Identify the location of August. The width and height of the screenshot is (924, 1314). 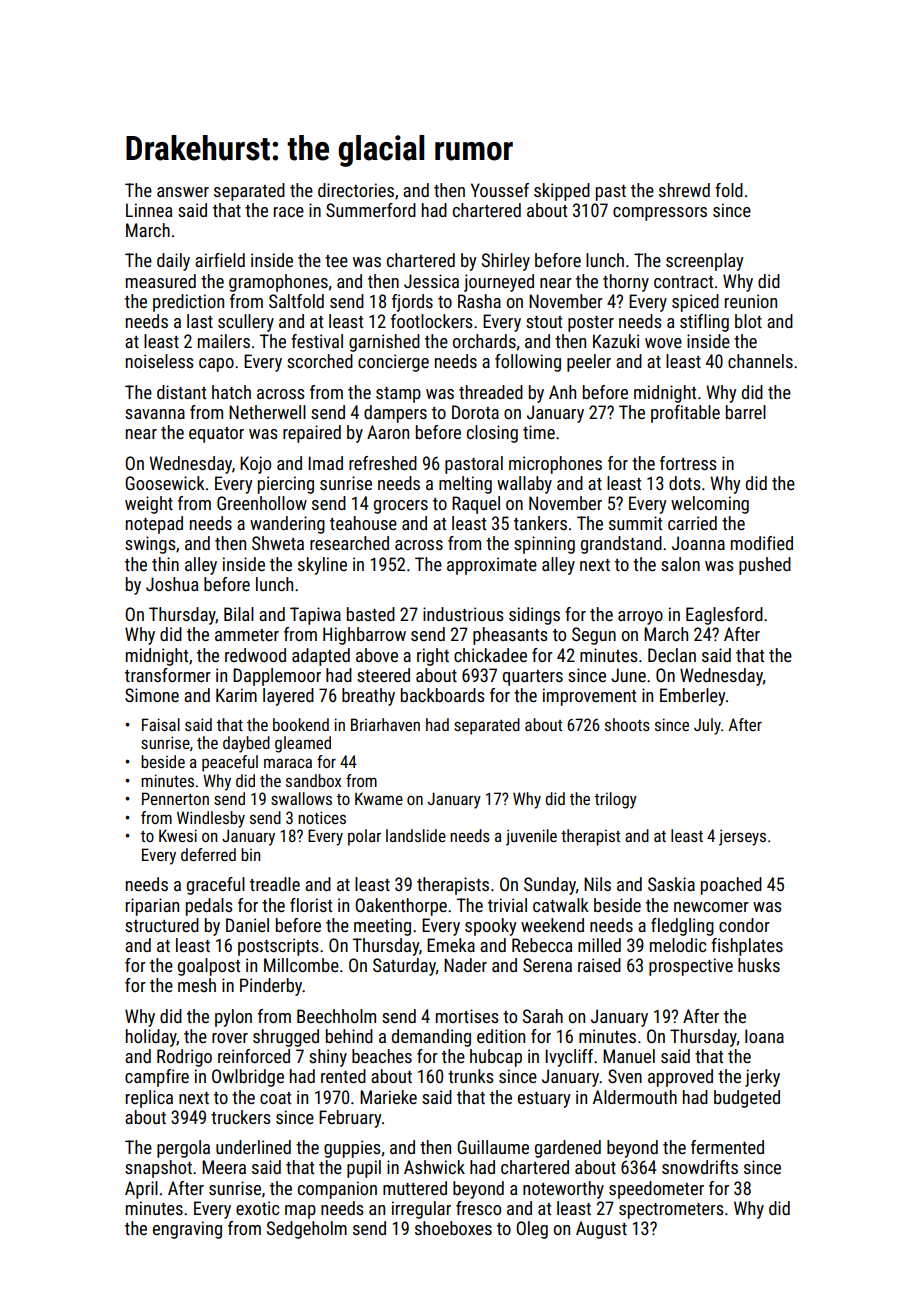
(601, 1230).
